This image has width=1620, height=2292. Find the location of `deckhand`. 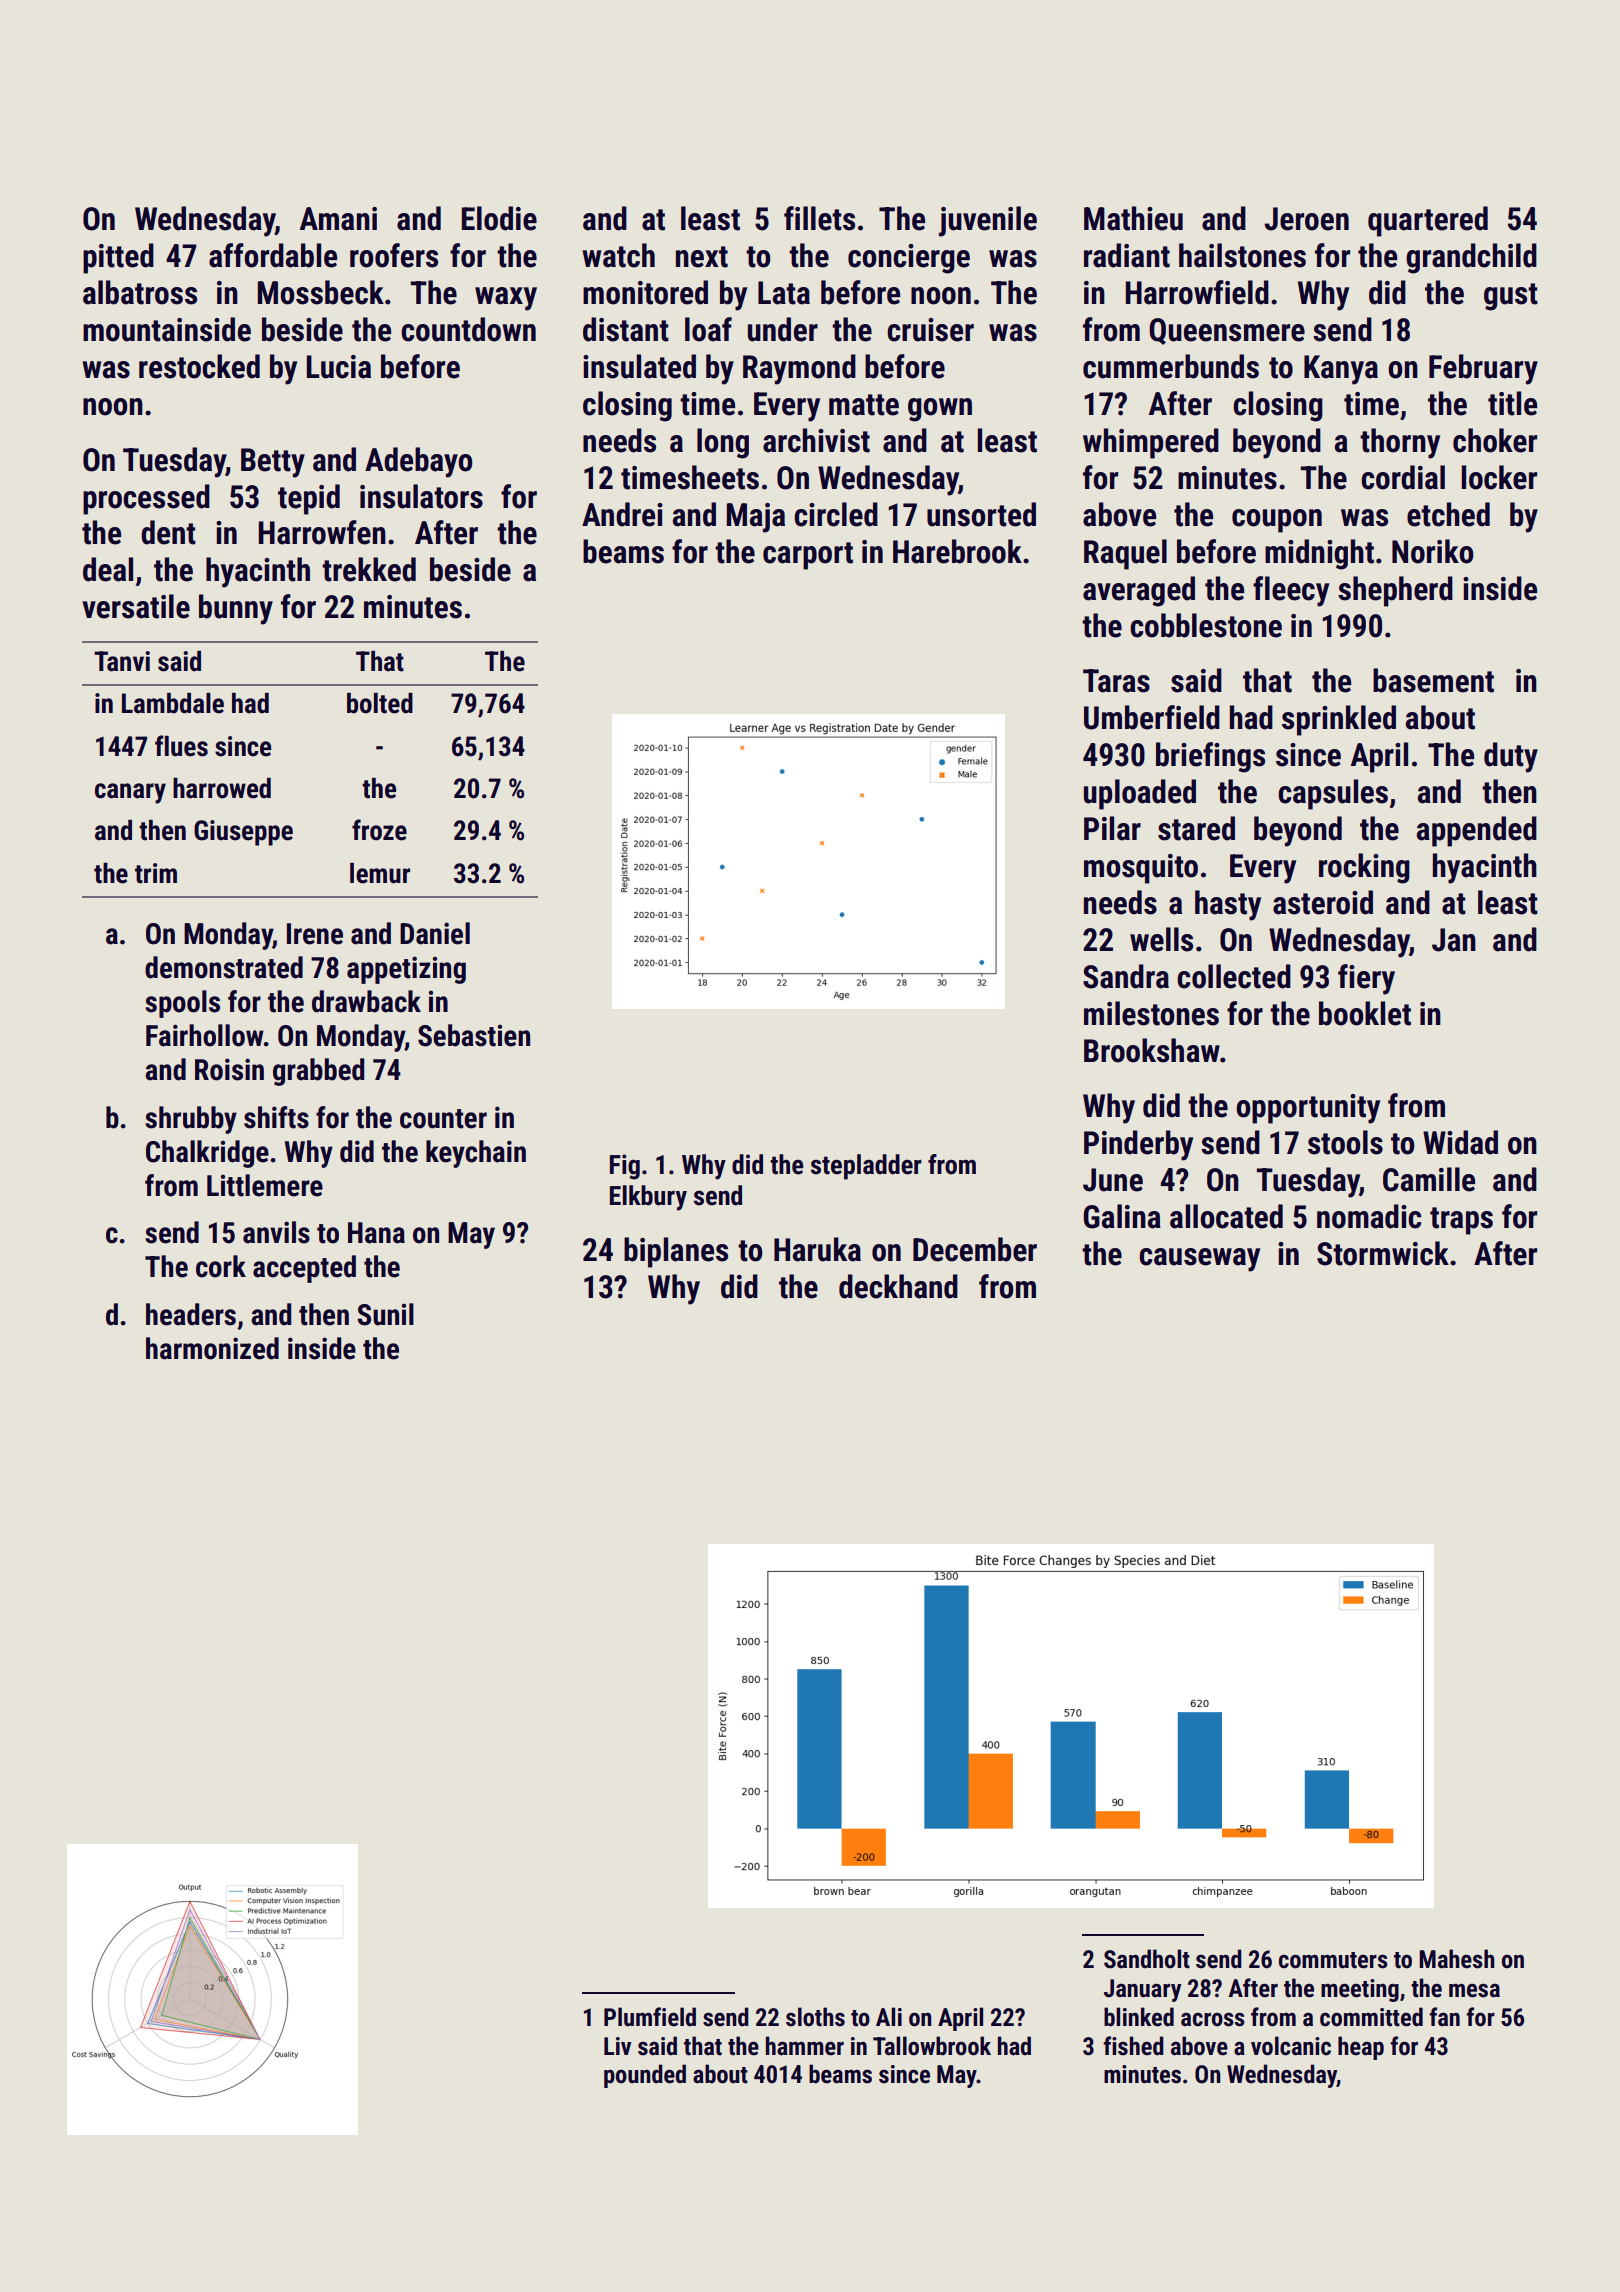

deckhand is located at coordinates (898, 1286).
